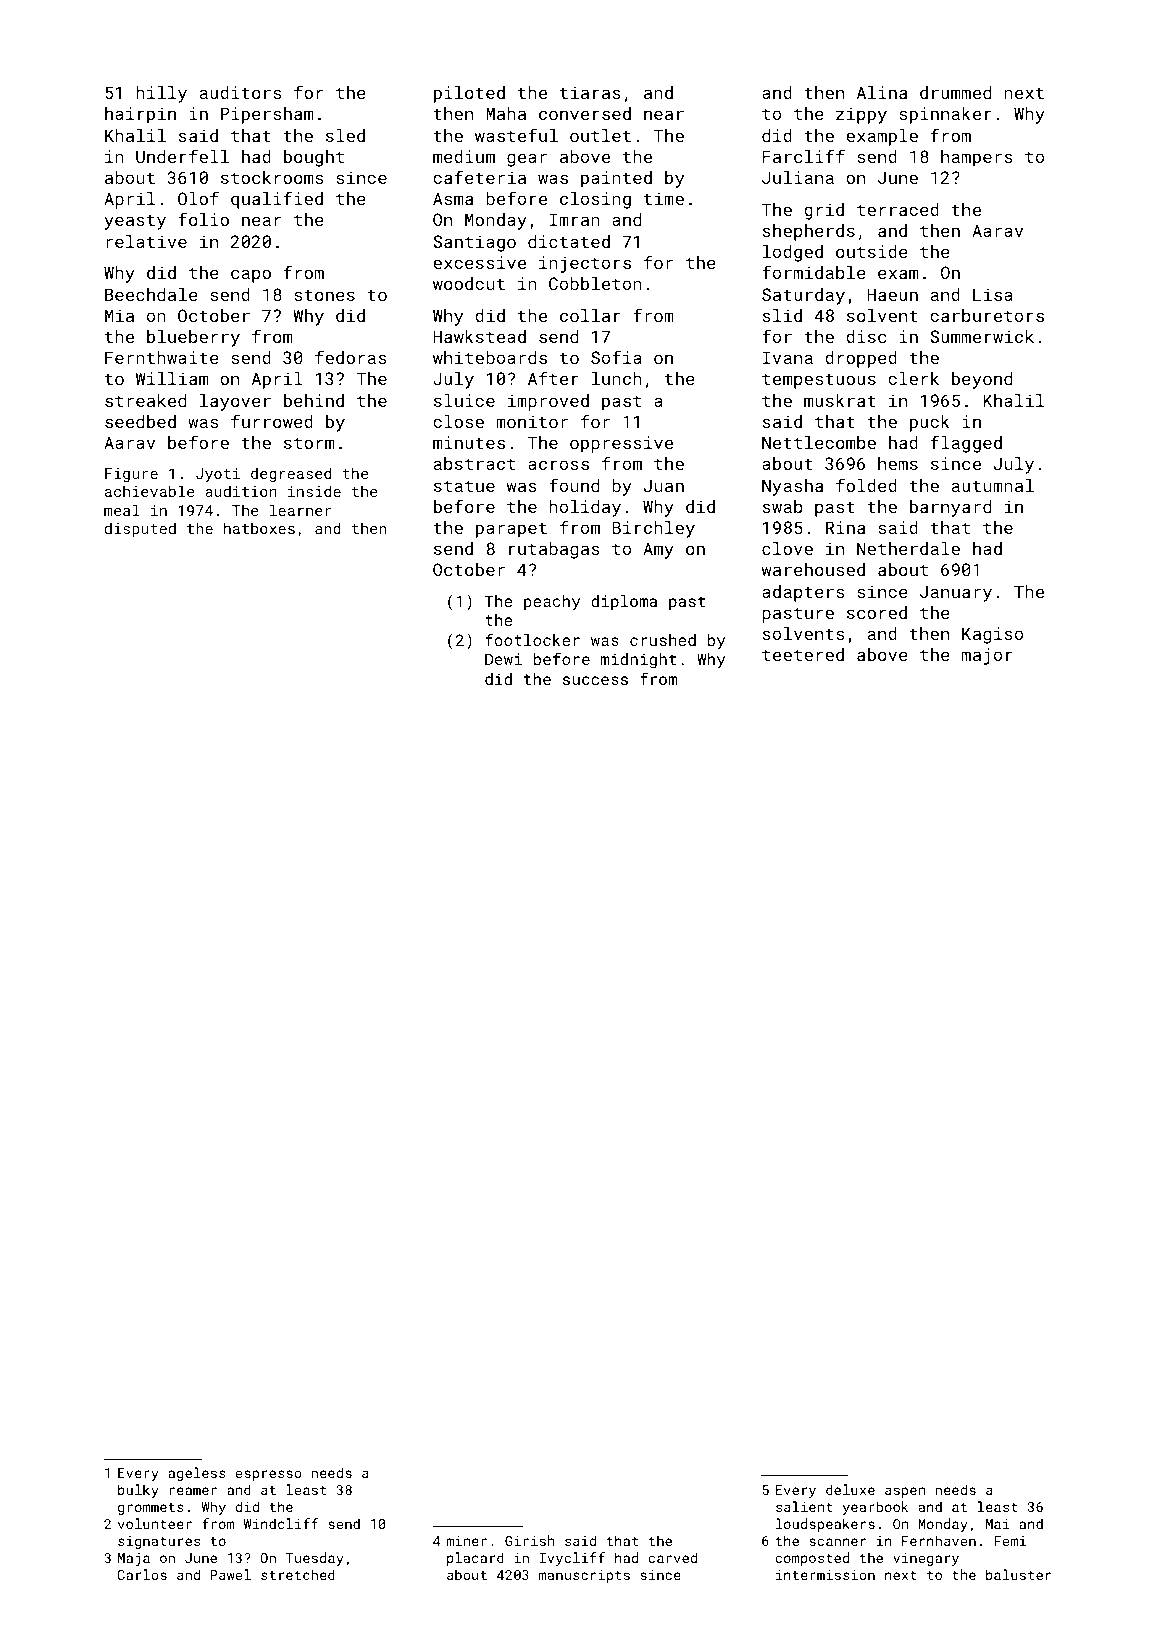  Describe the element at coordinates (955, 92) in the page. I see `drummed` at that location.
